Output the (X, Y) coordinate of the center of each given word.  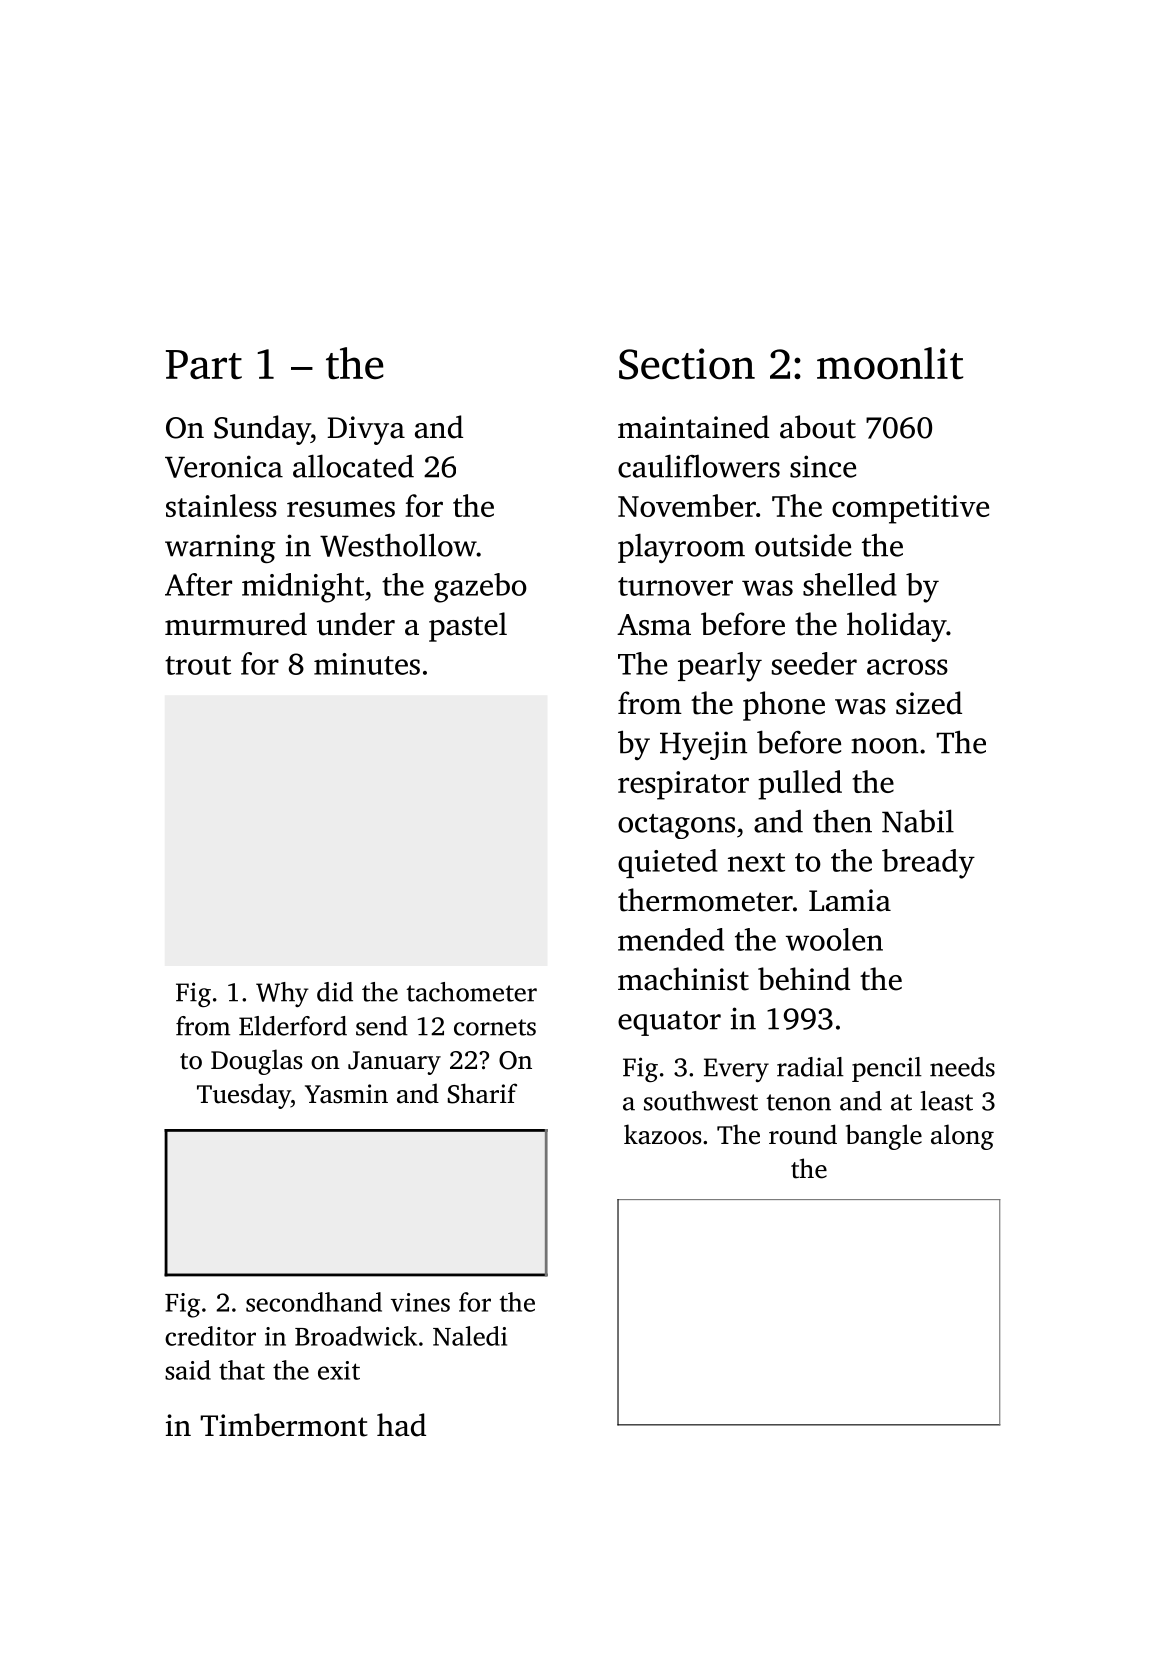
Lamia (850, 900)
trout (198, 665)
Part (204, 364)
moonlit (890, 363)
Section (687, 364)
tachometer (471, 992)
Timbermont (284, 1425)
